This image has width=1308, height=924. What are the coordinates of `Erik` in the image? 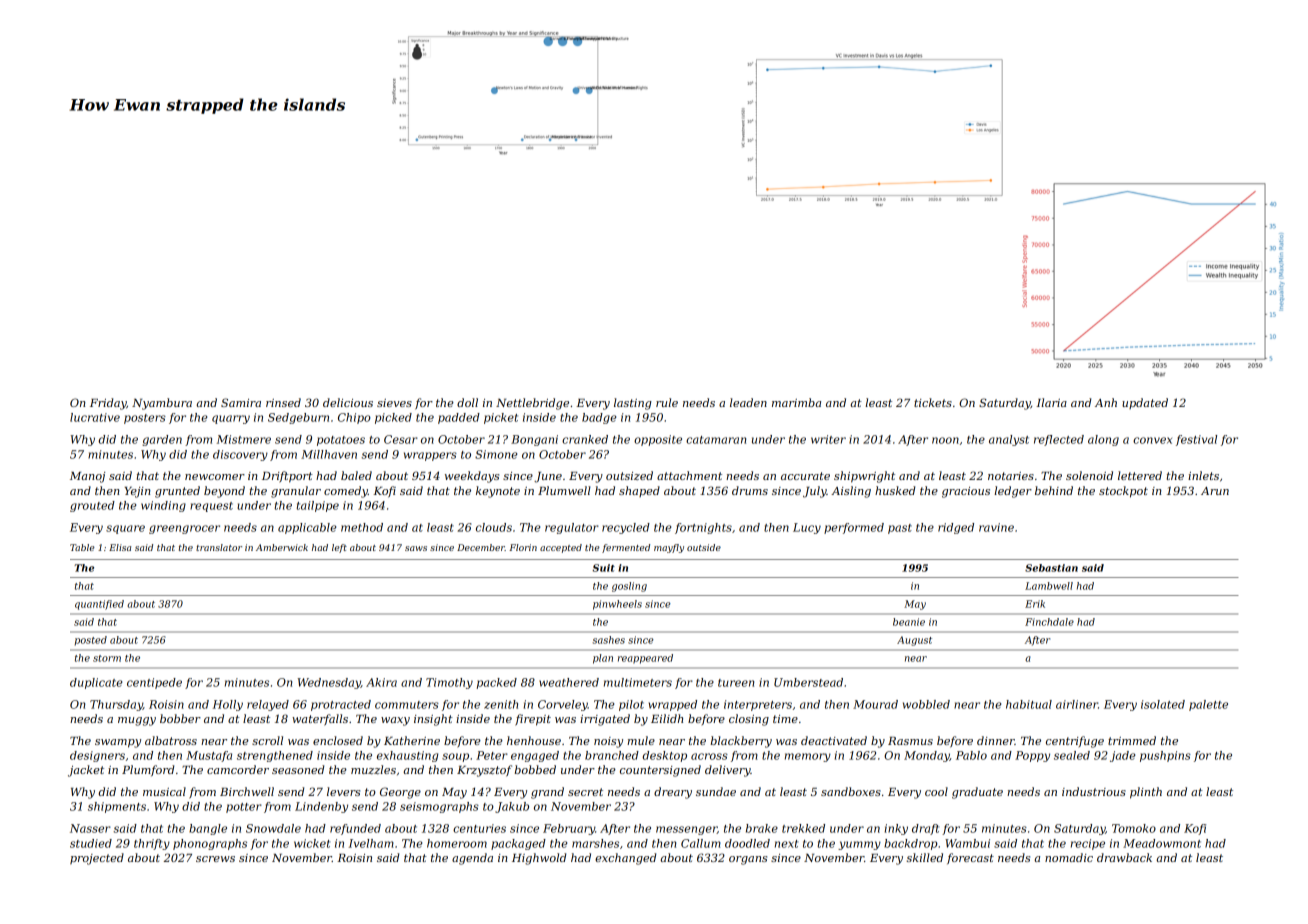 It's located at (1035, 604).
